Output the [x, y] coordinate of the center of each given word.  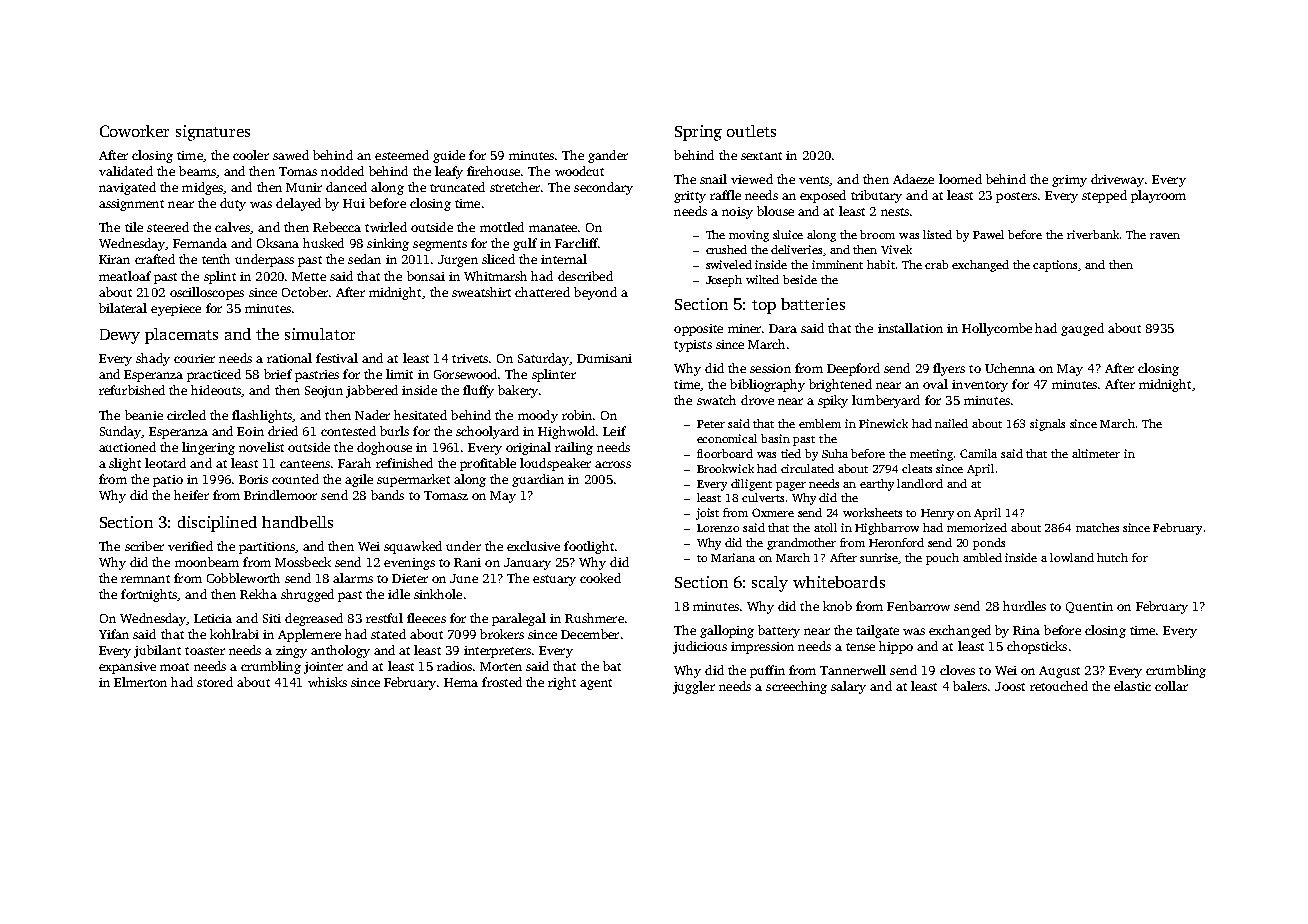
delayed [298, 204]
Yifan [114, 634]
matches [1097, 527]
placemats [181, 336]
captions [1056, 266]
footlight [589, 547]
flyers [949, 369]
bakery [518, 391]
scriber [144, 546]
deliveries [797, 250]
